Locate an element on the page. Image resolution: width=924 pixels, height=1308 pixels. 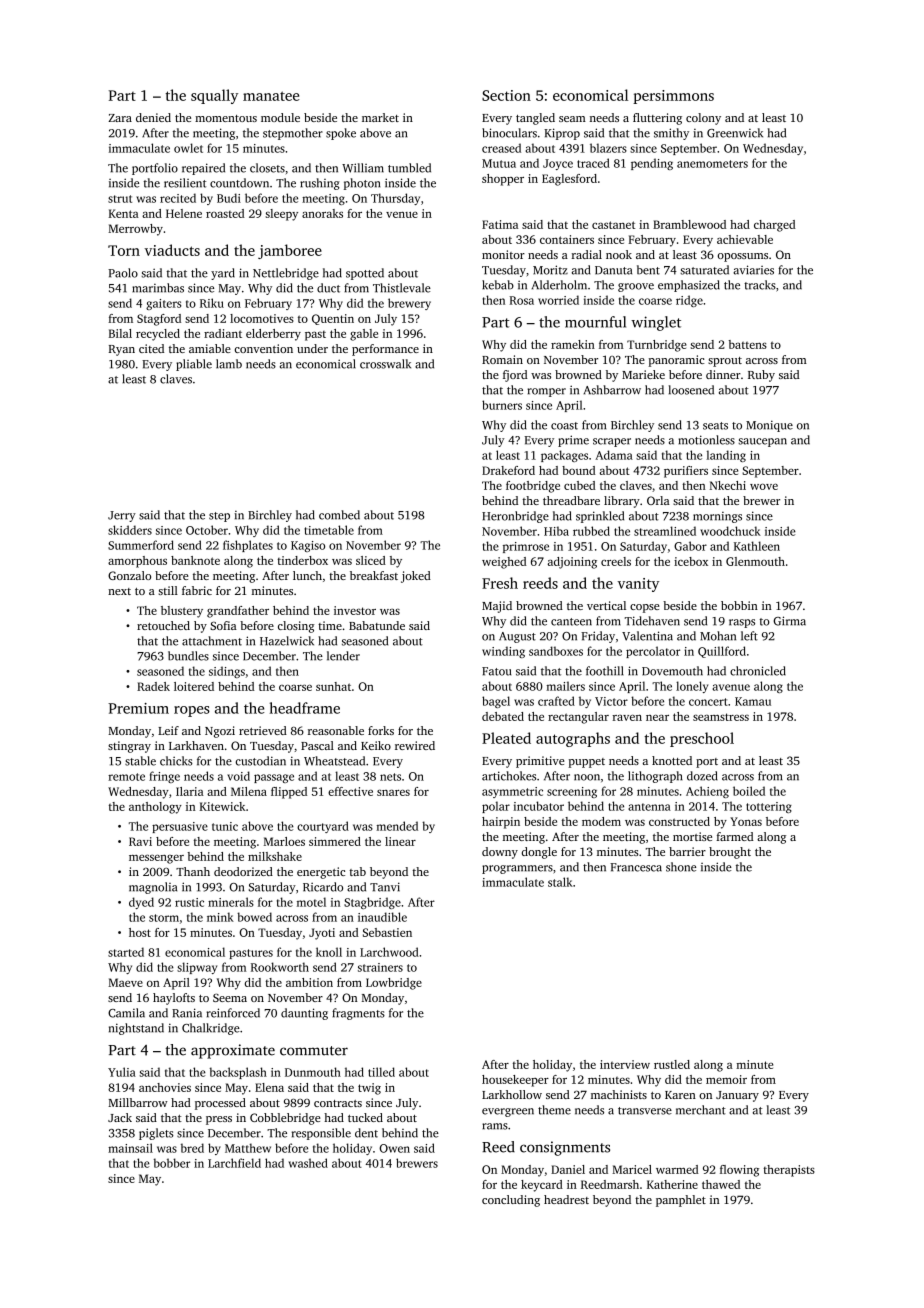
photon is located at coordinates (362, 184).
